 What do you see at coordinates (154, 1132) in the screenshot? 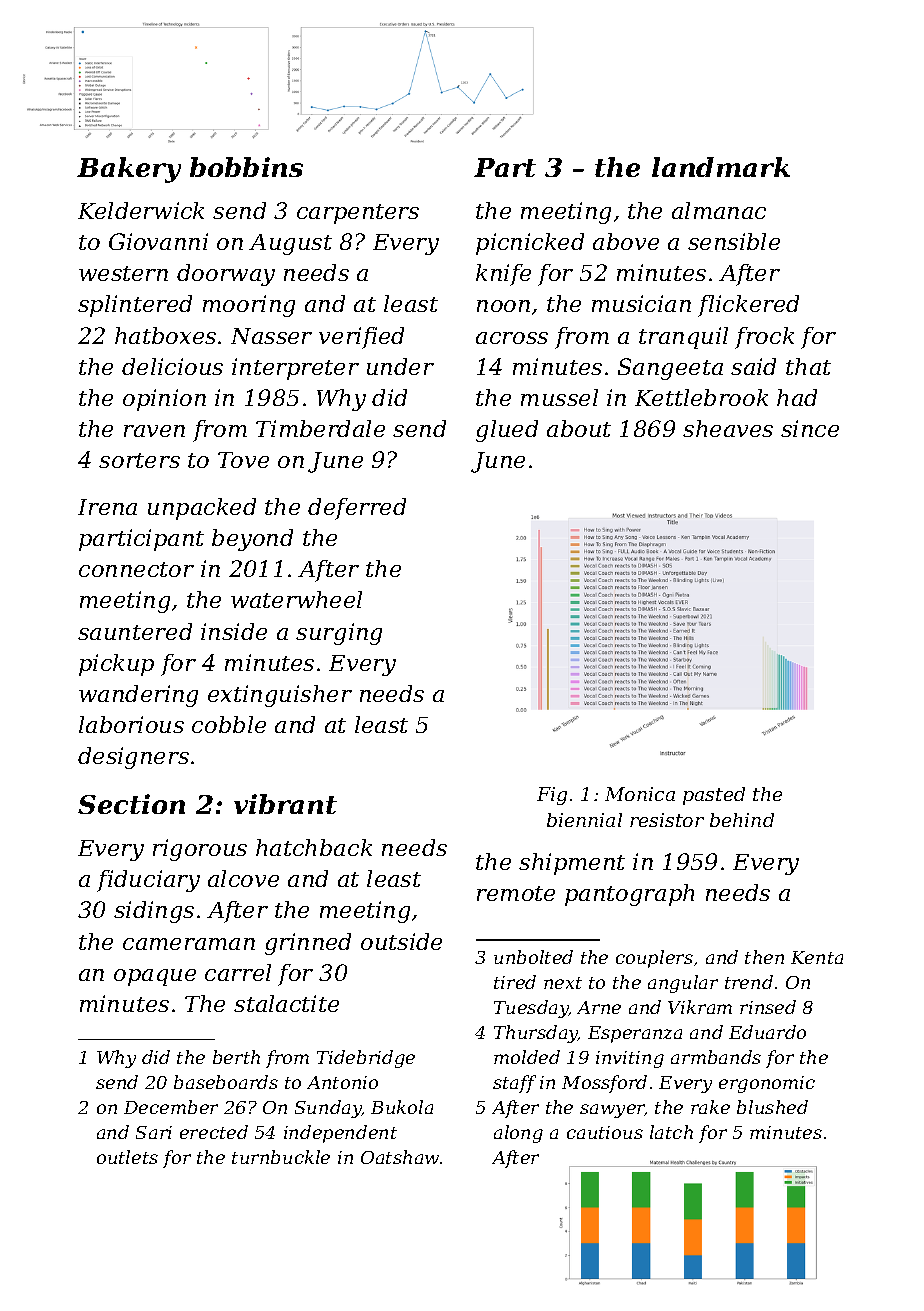
I see `Sari` at bounding box center [154, 1132].
